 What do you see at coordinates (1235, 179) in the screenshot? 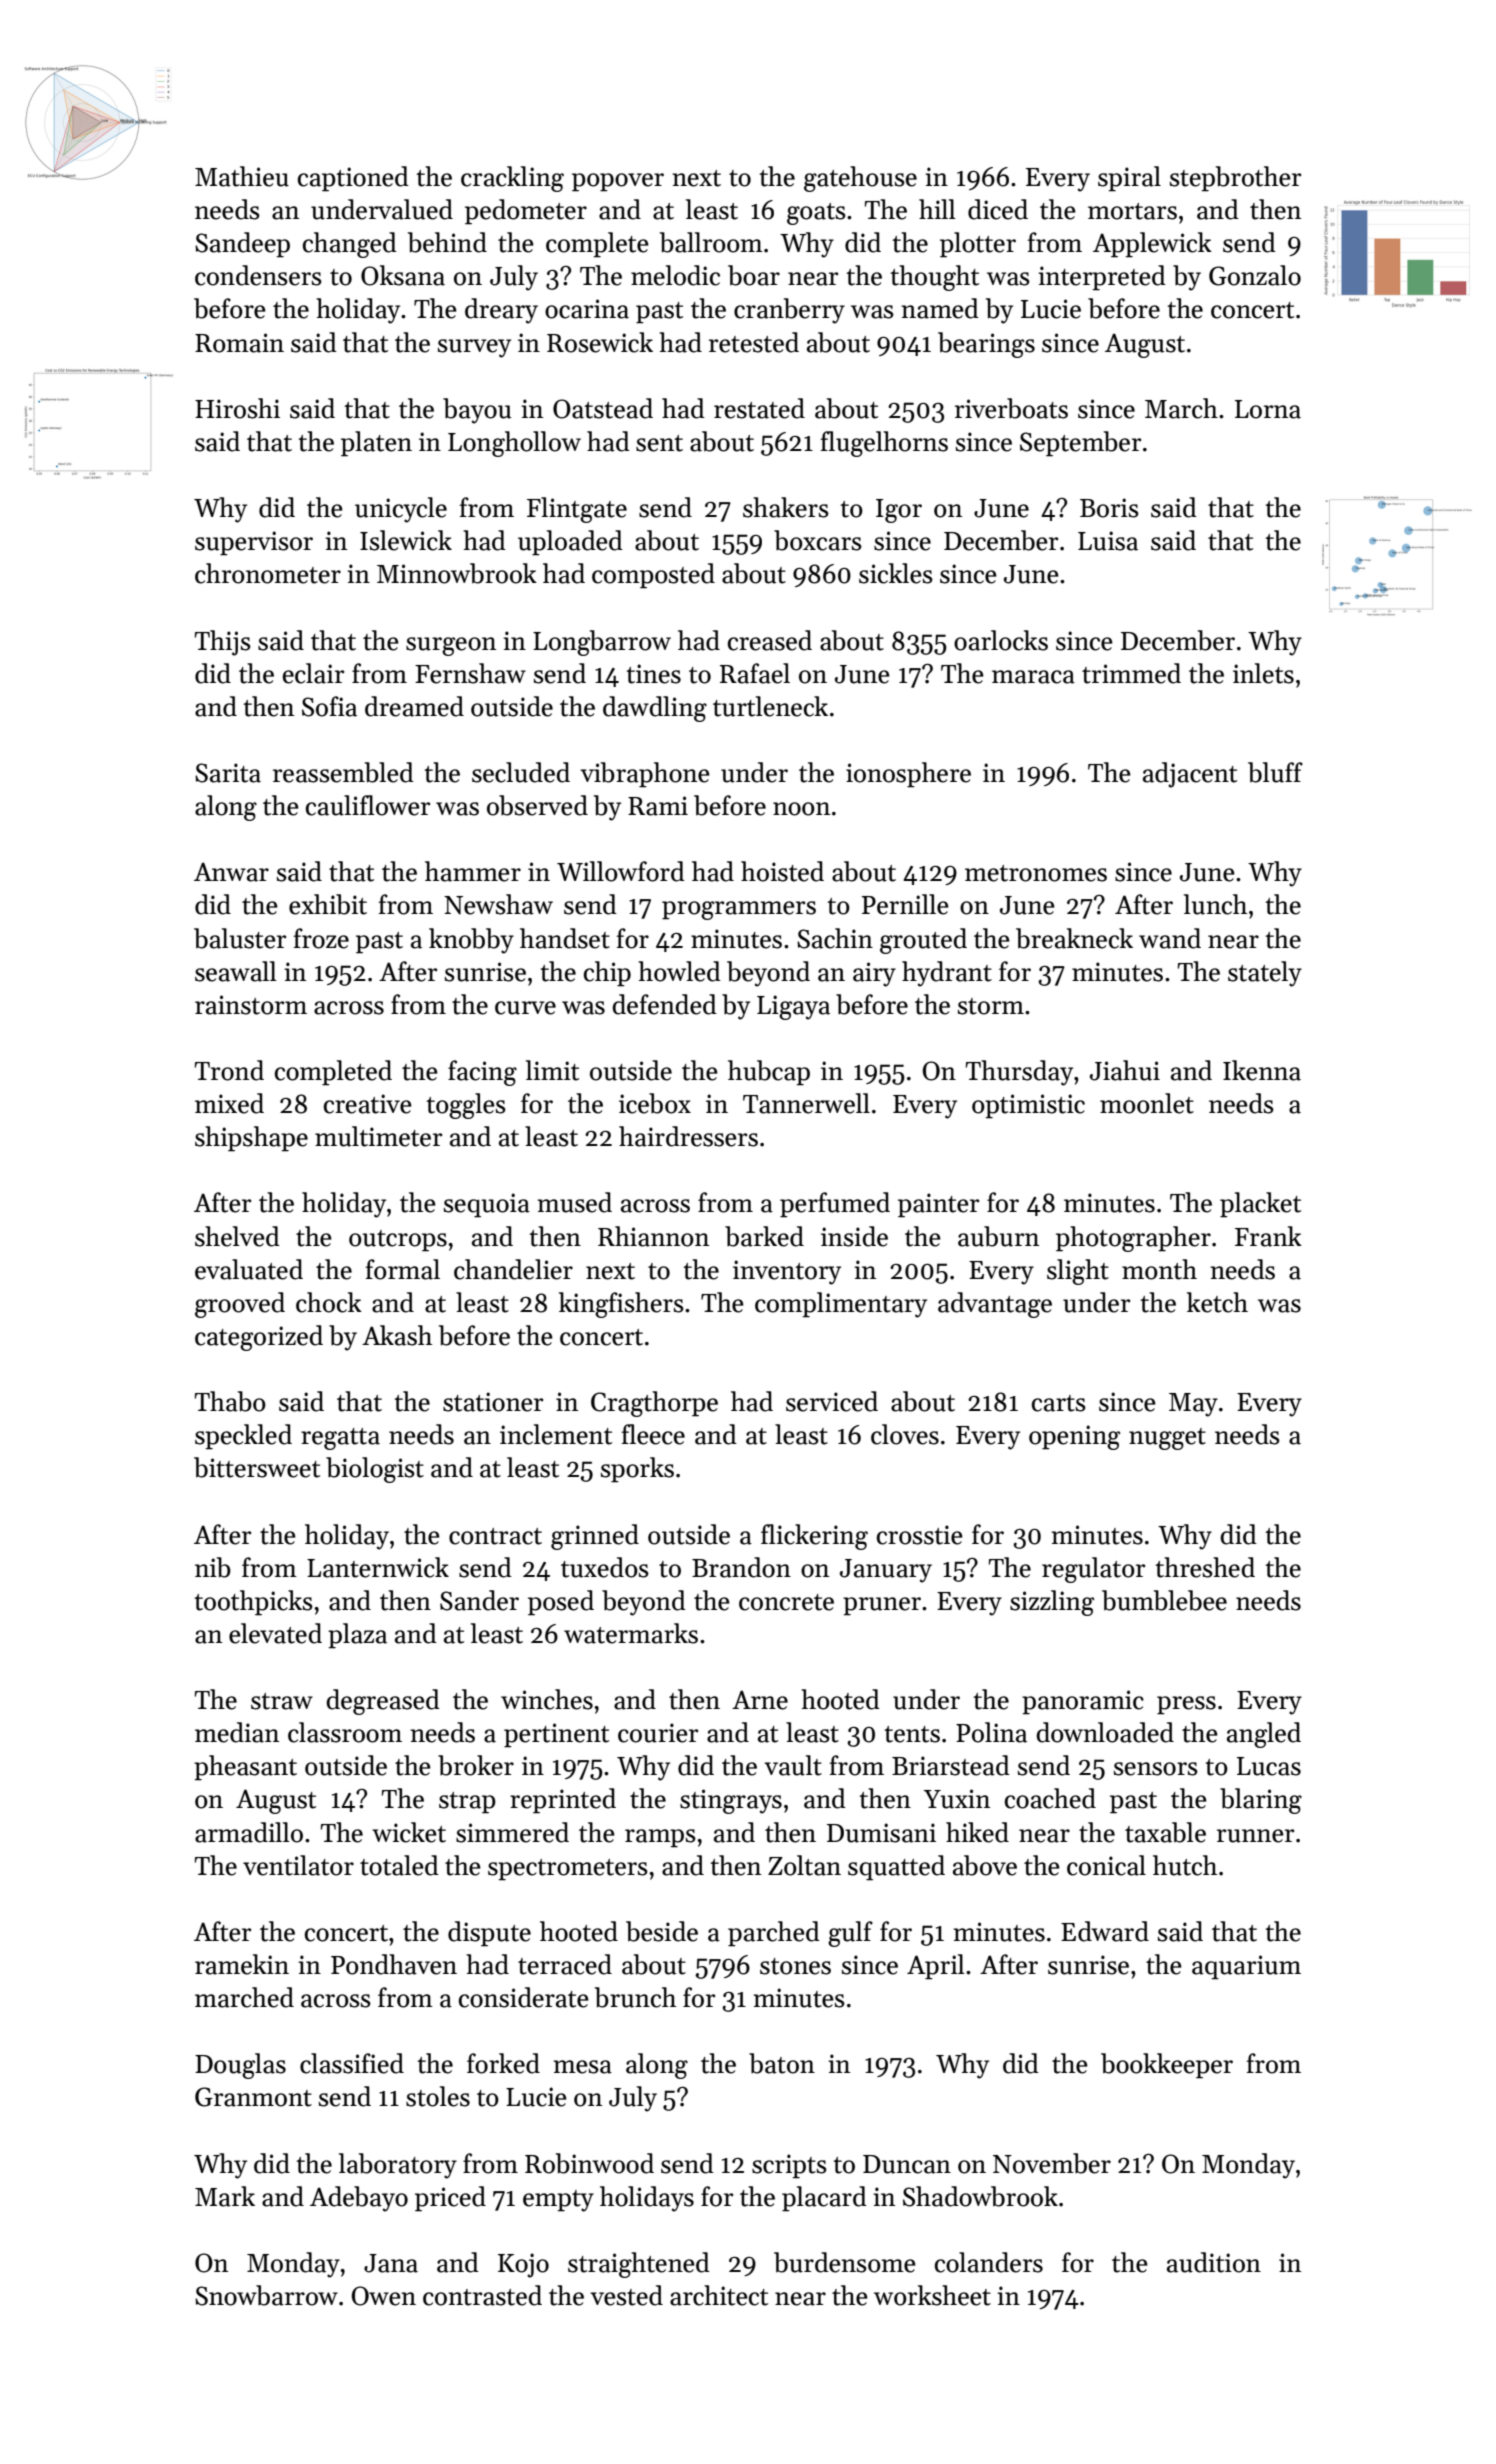
I see `stepbrother` at bounding box center [1235, 179].
